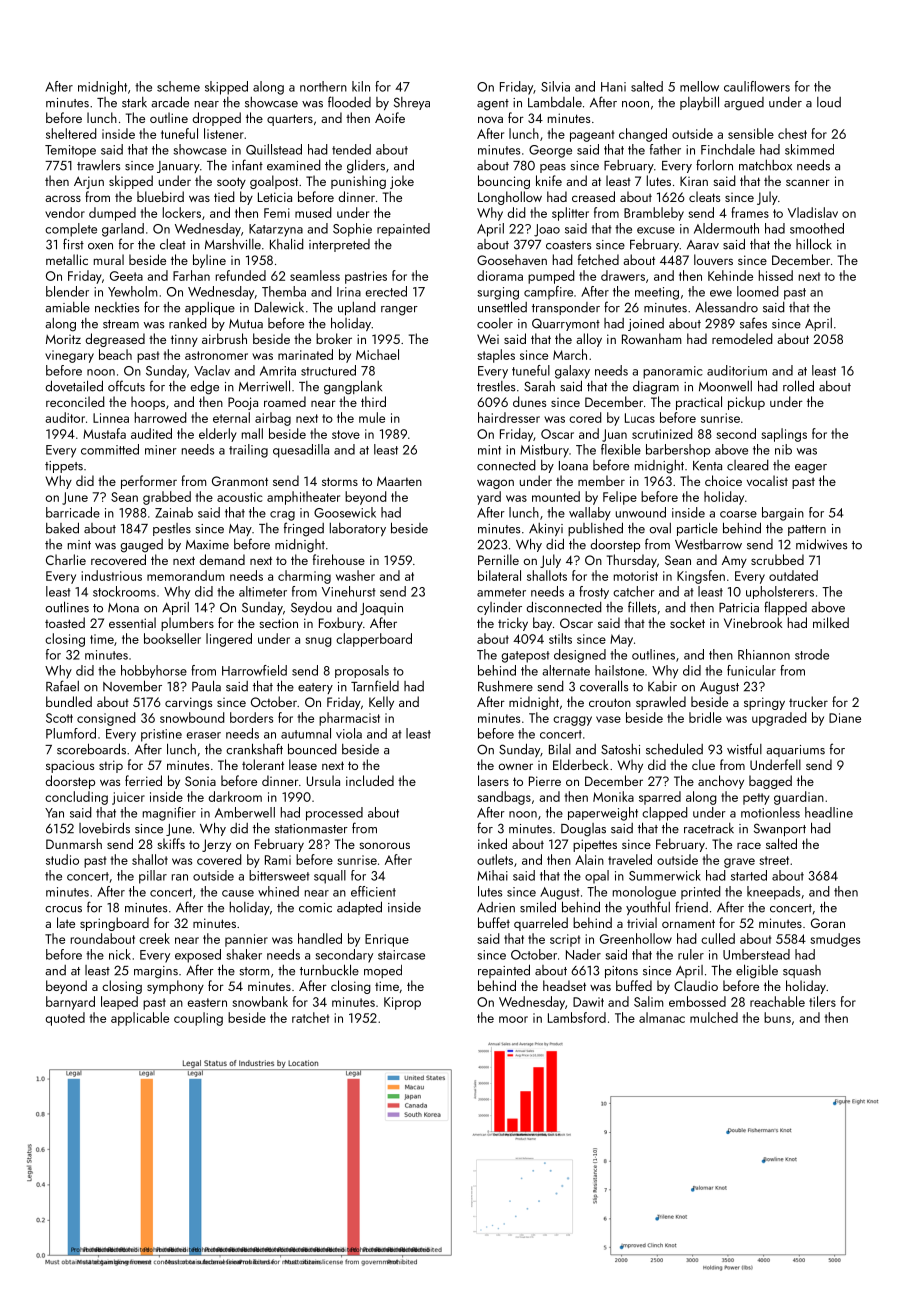 The image size is (908, 1316). What do you see at coordinates (349, 102) in the image?
I see `flooded` at bounding box center [349, 102].
